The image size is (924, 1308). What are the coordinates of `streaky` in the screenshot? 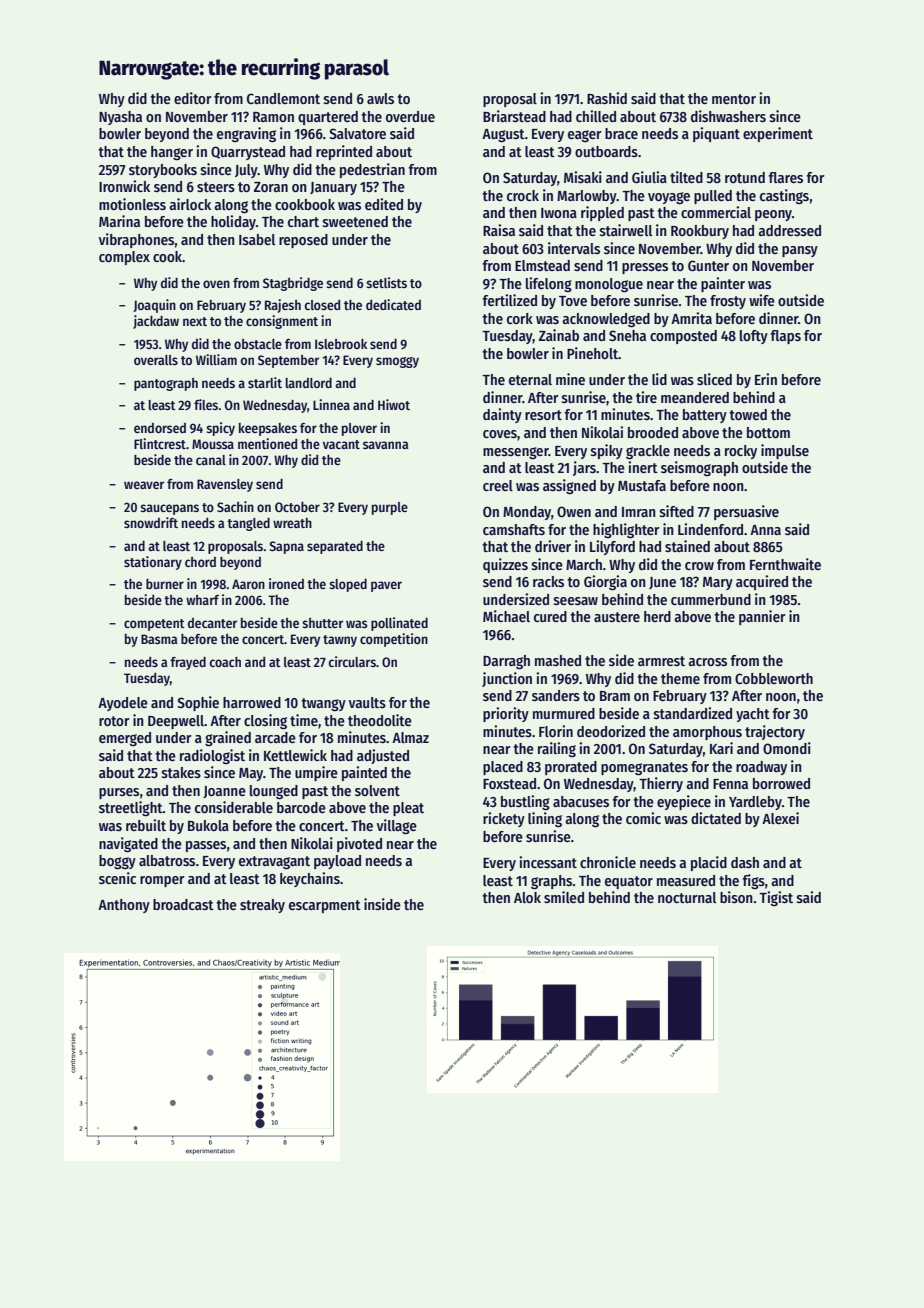 It's located at (262, 906).
